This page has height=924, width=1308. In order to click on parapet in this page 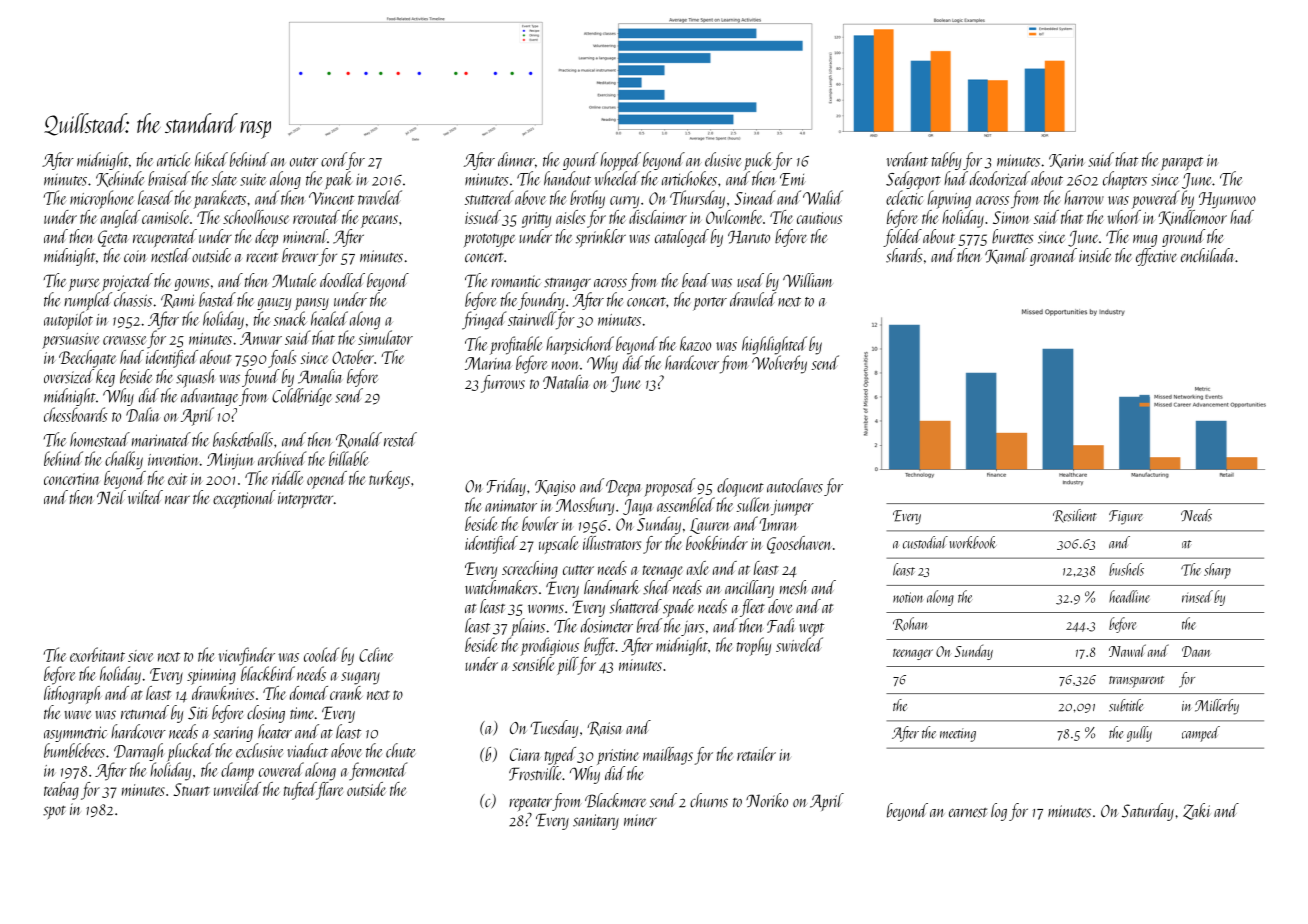, I will do `click(1182, 163)`.
